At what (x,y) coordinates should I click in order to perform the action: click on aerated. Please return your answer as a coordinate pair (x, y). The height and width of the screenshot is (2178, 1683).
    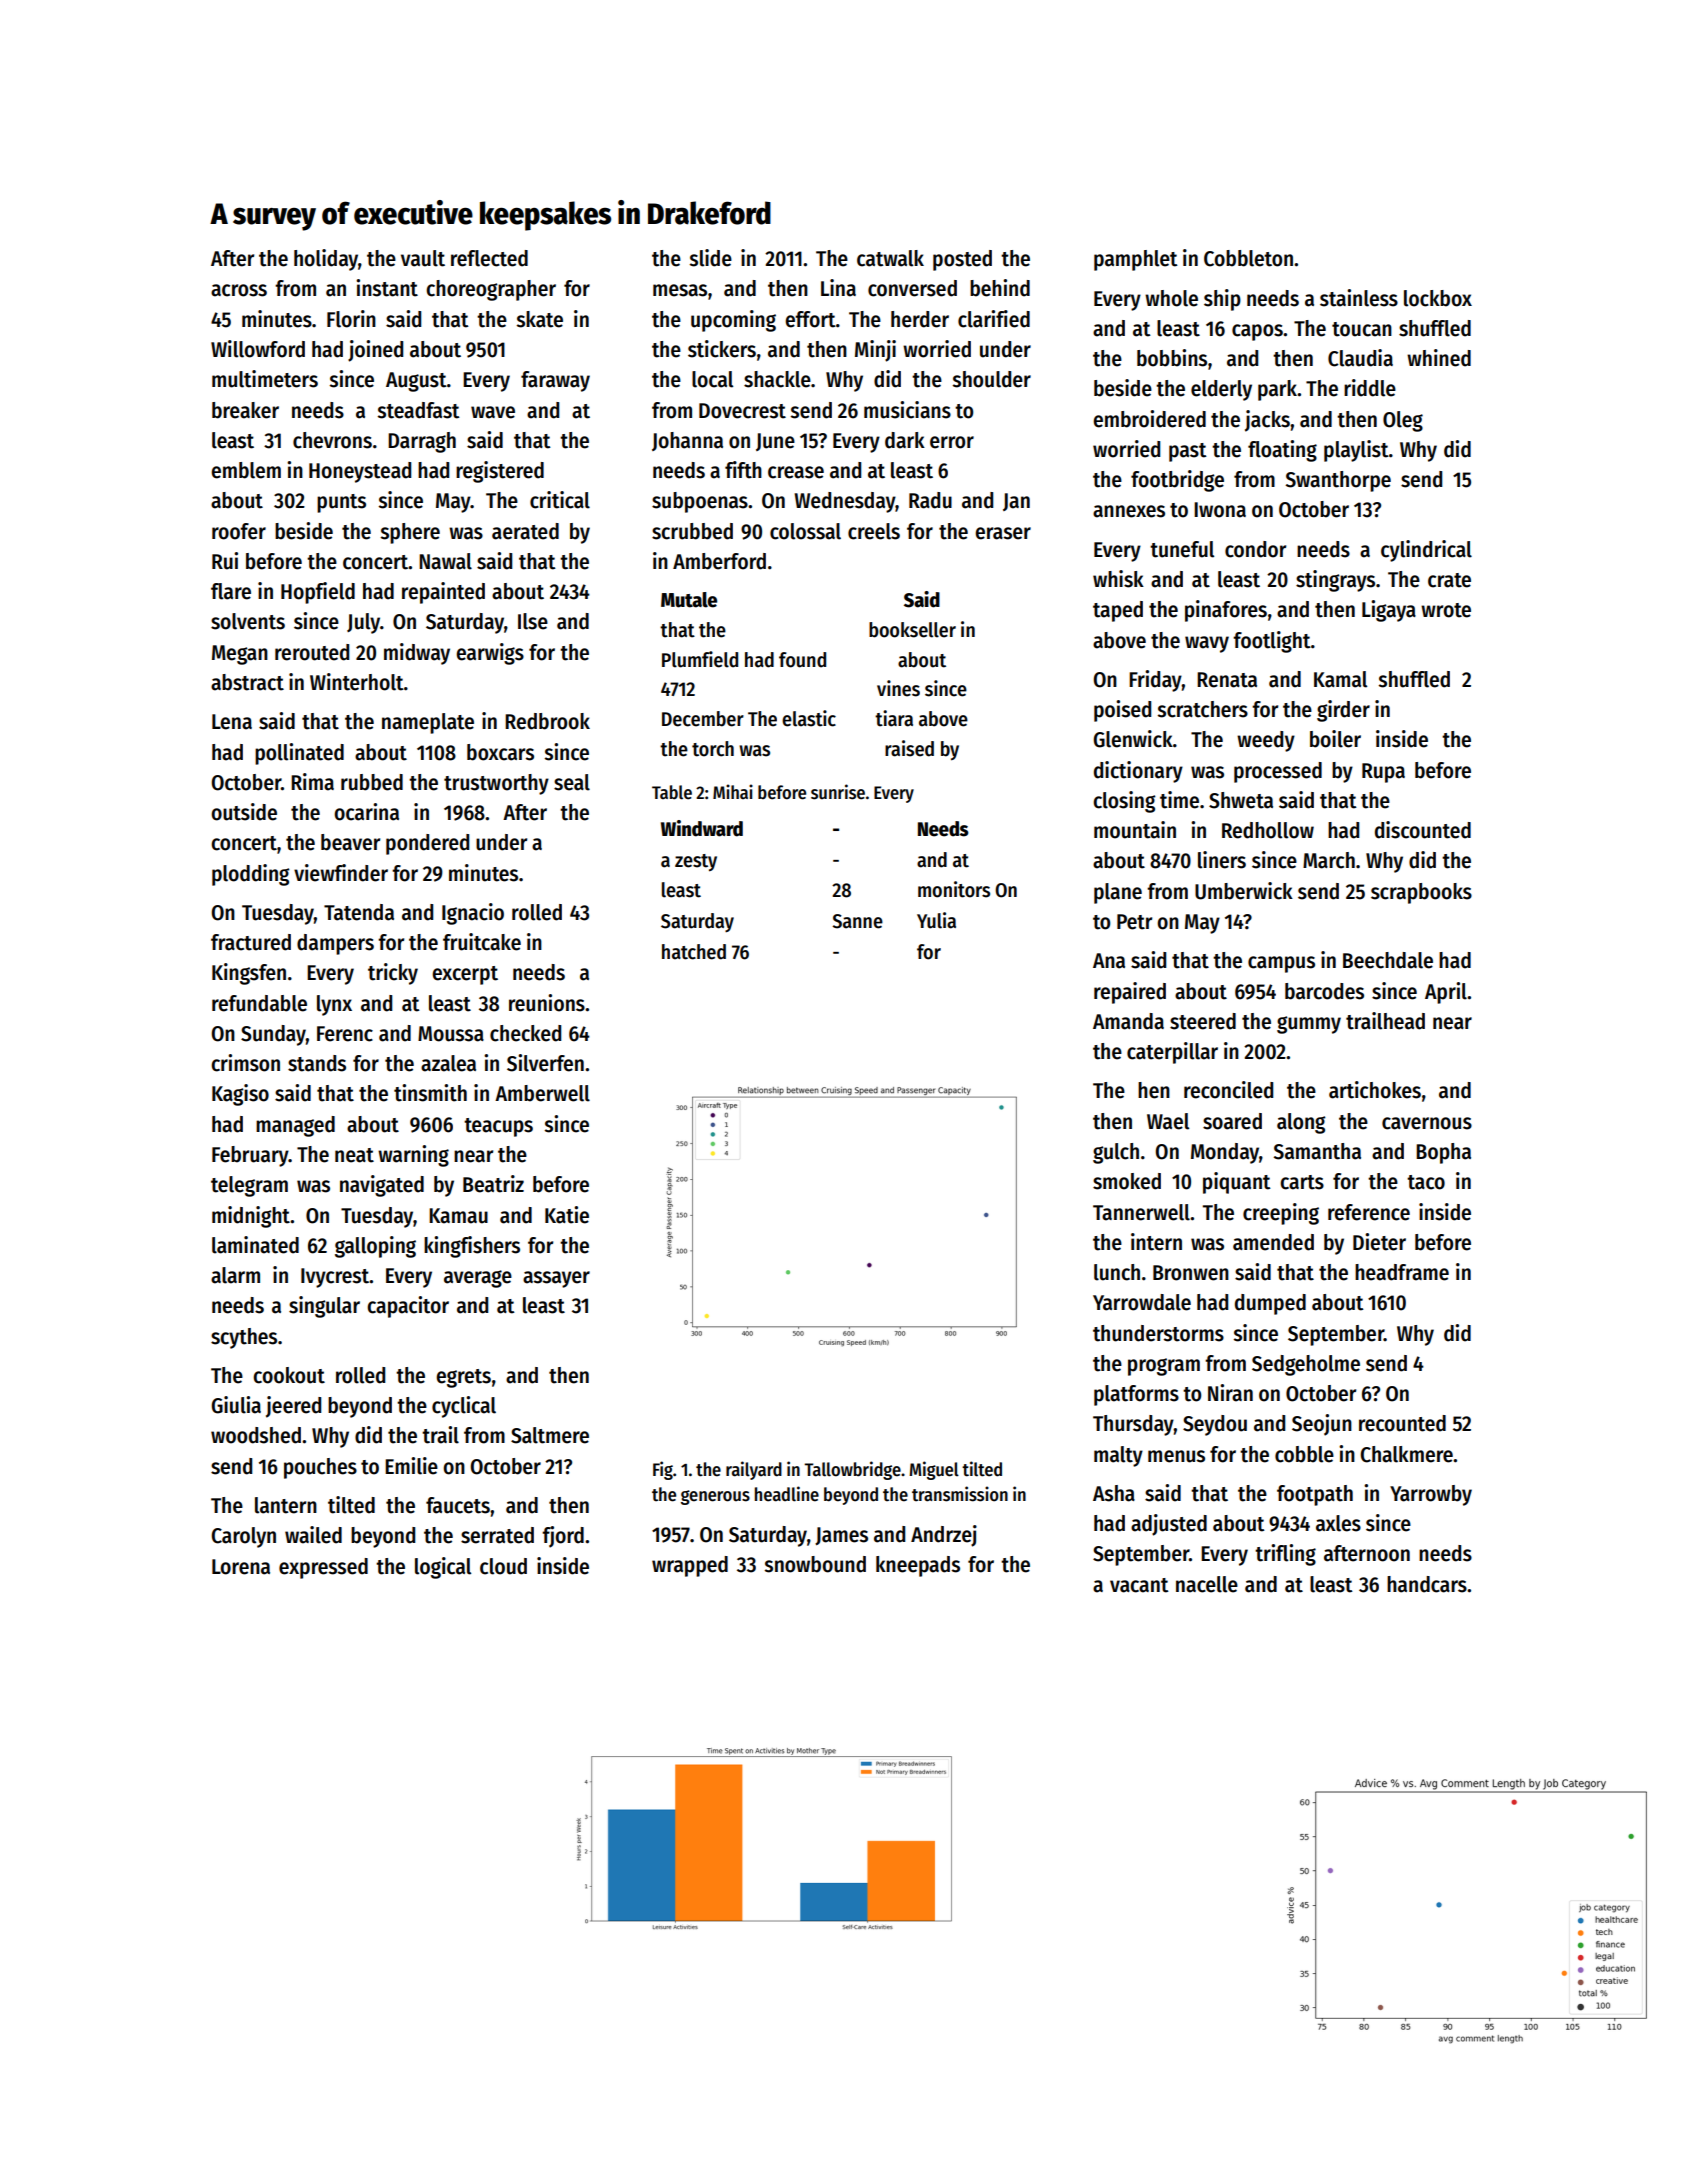
    Looking at the image, I should click on (525, 531).
